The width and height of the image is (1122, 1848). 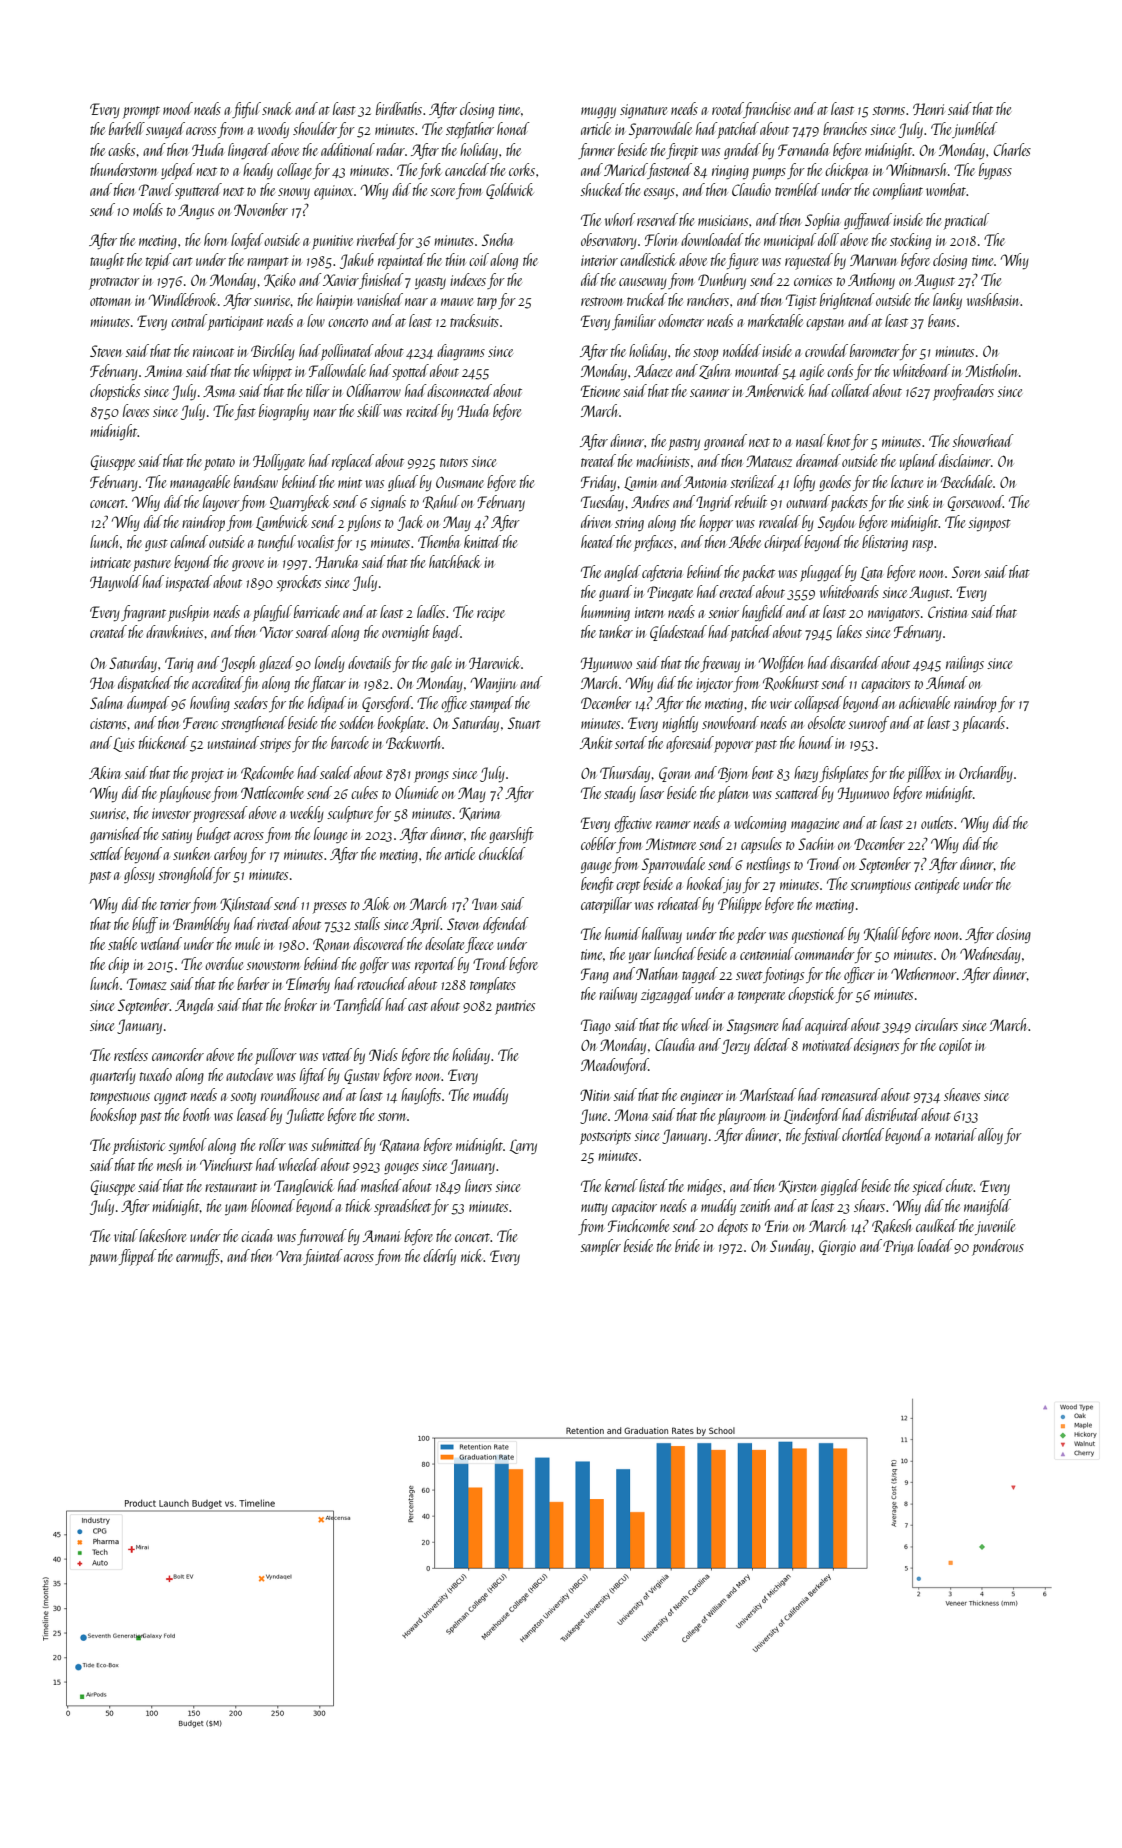 I want to click on tarp, so click(x=487, y=303).
